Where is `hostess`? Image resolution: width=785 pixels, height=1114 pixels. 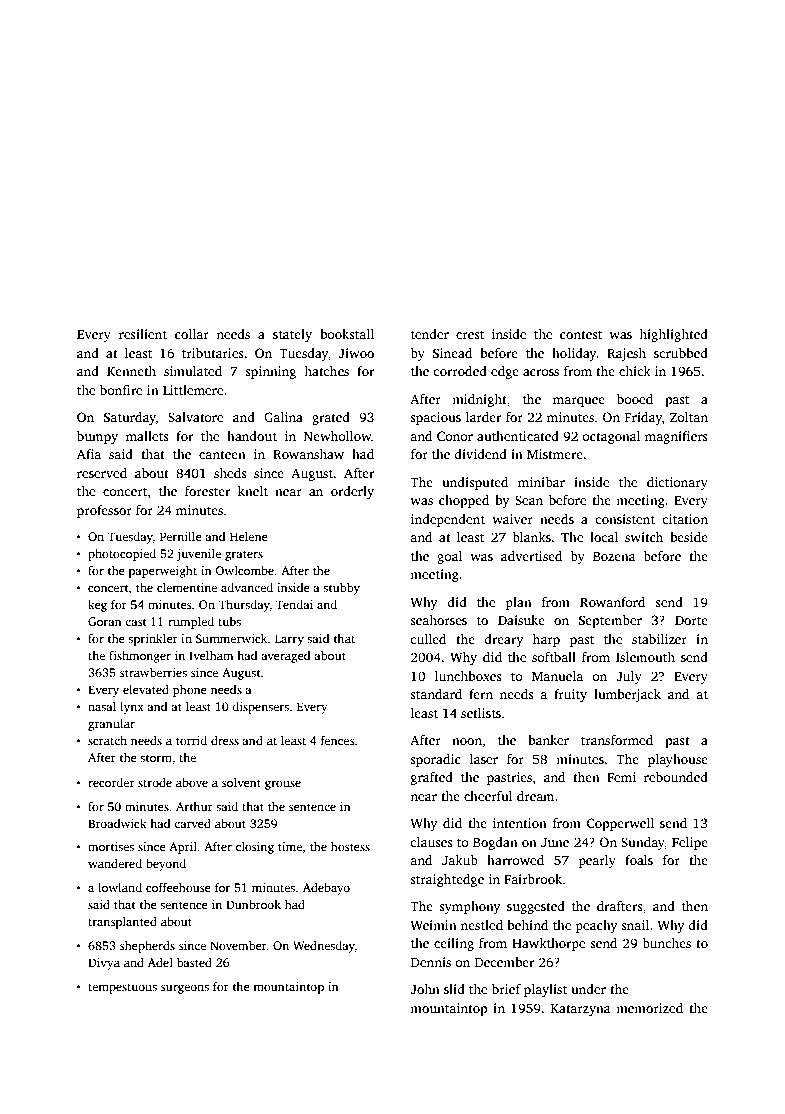 hostess is located at coordinates (350, 846).
